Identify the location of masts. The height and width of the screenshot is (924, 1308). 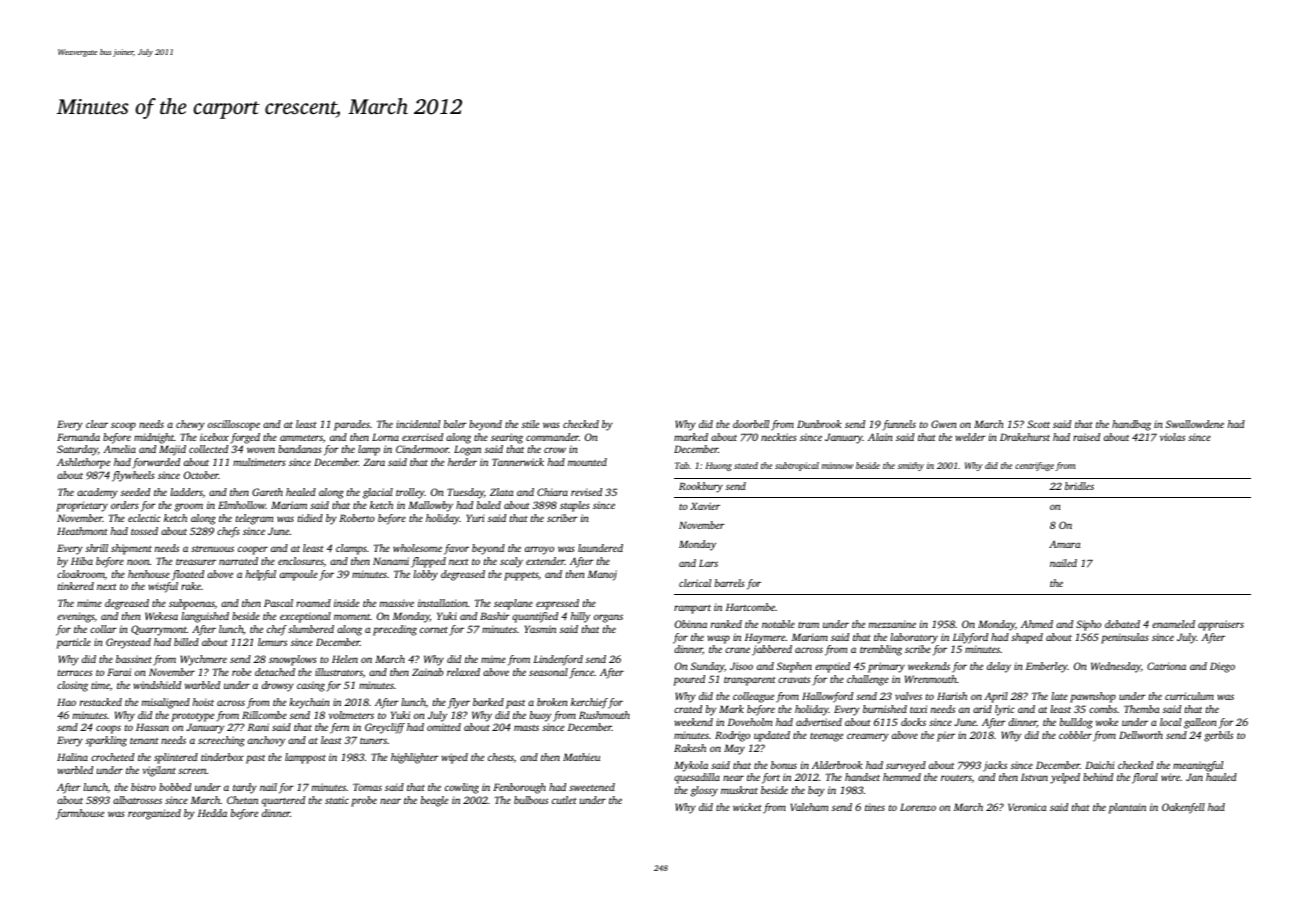
(526, 728).
